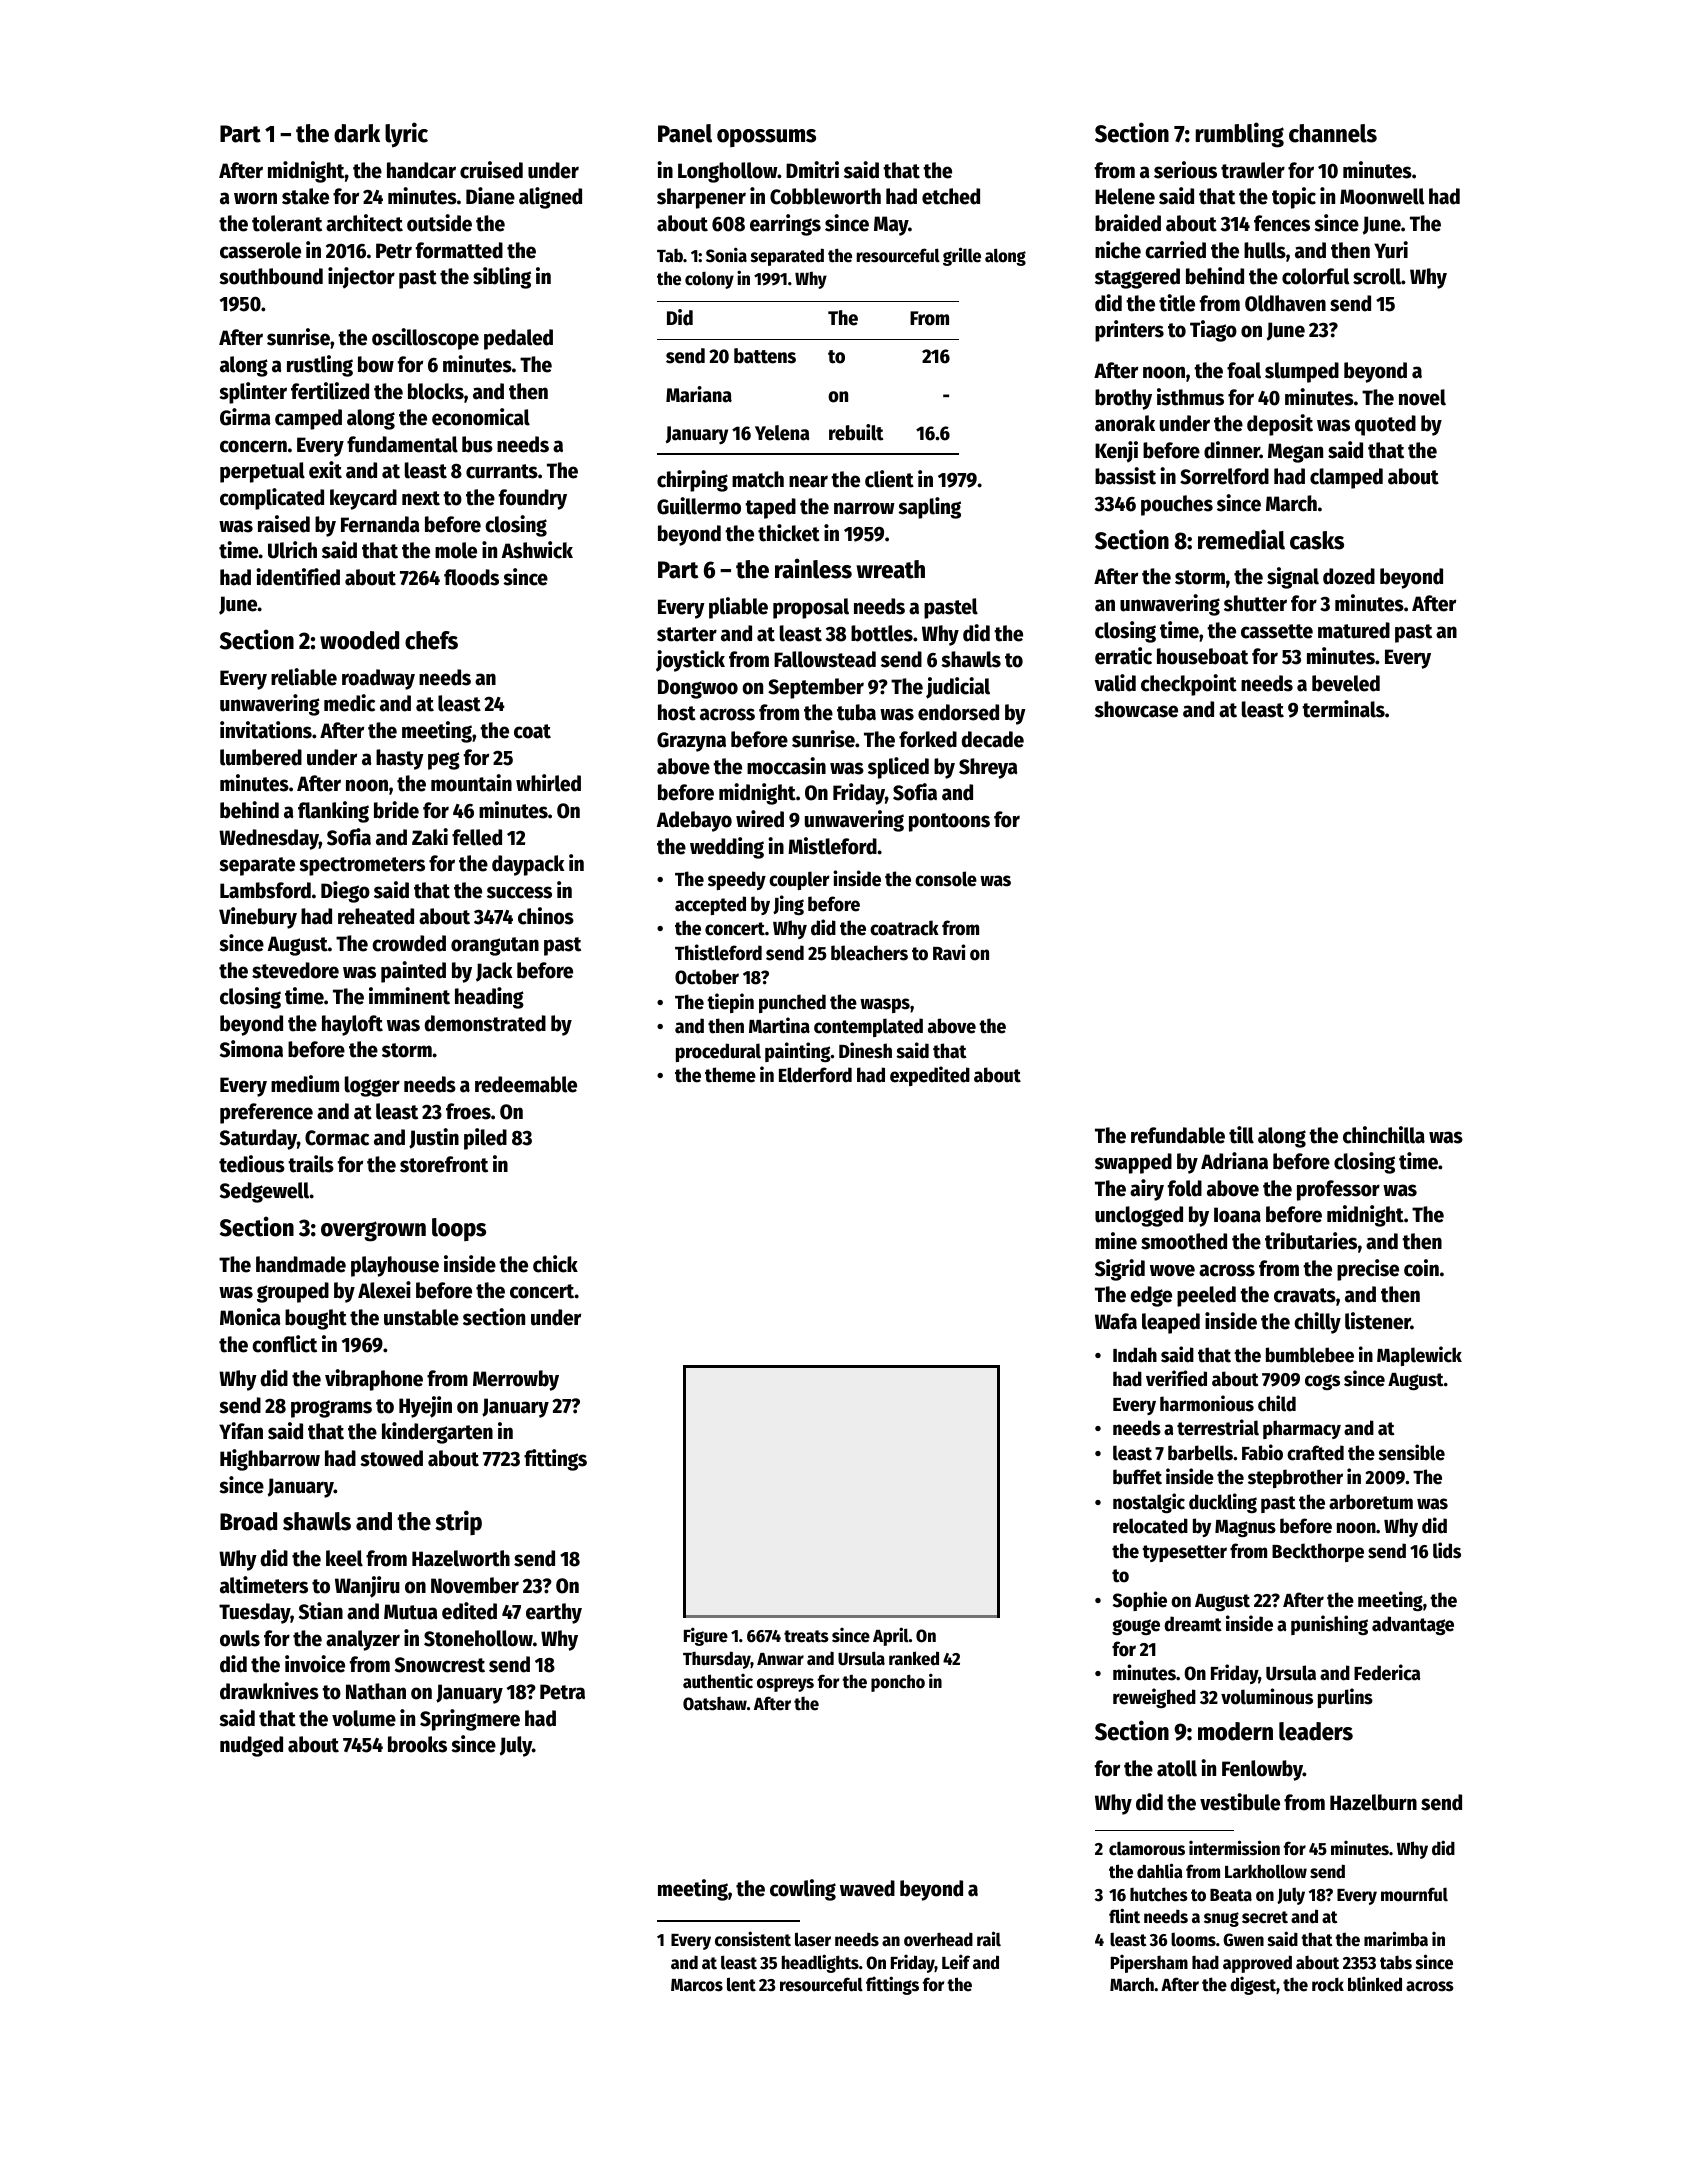  Describe the element at coordinates (715, 1704) in the document. I see `Oatshaw` at that location.
